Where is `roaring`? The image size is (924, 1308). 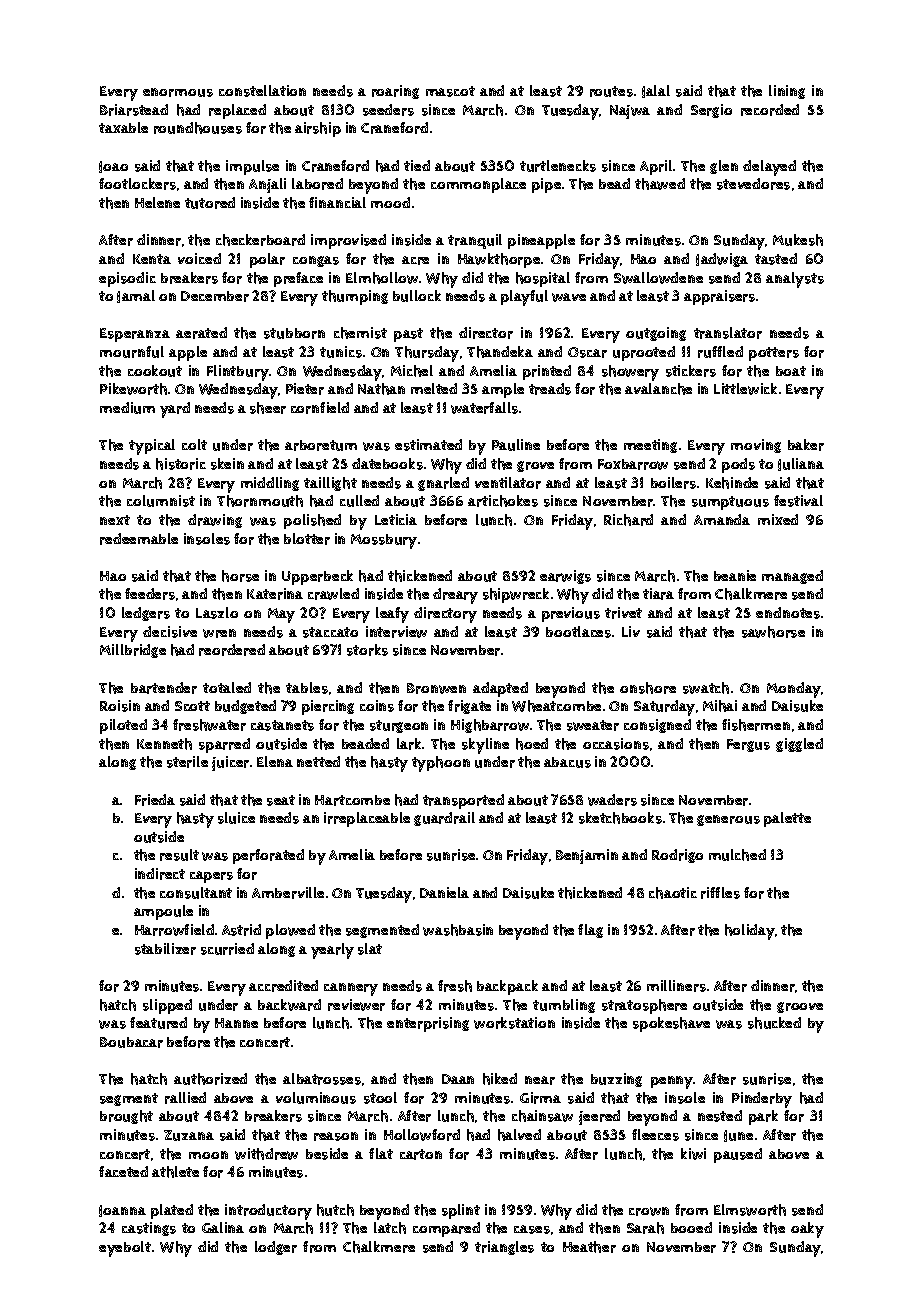 roaring is located at coordinates (395, 92).
